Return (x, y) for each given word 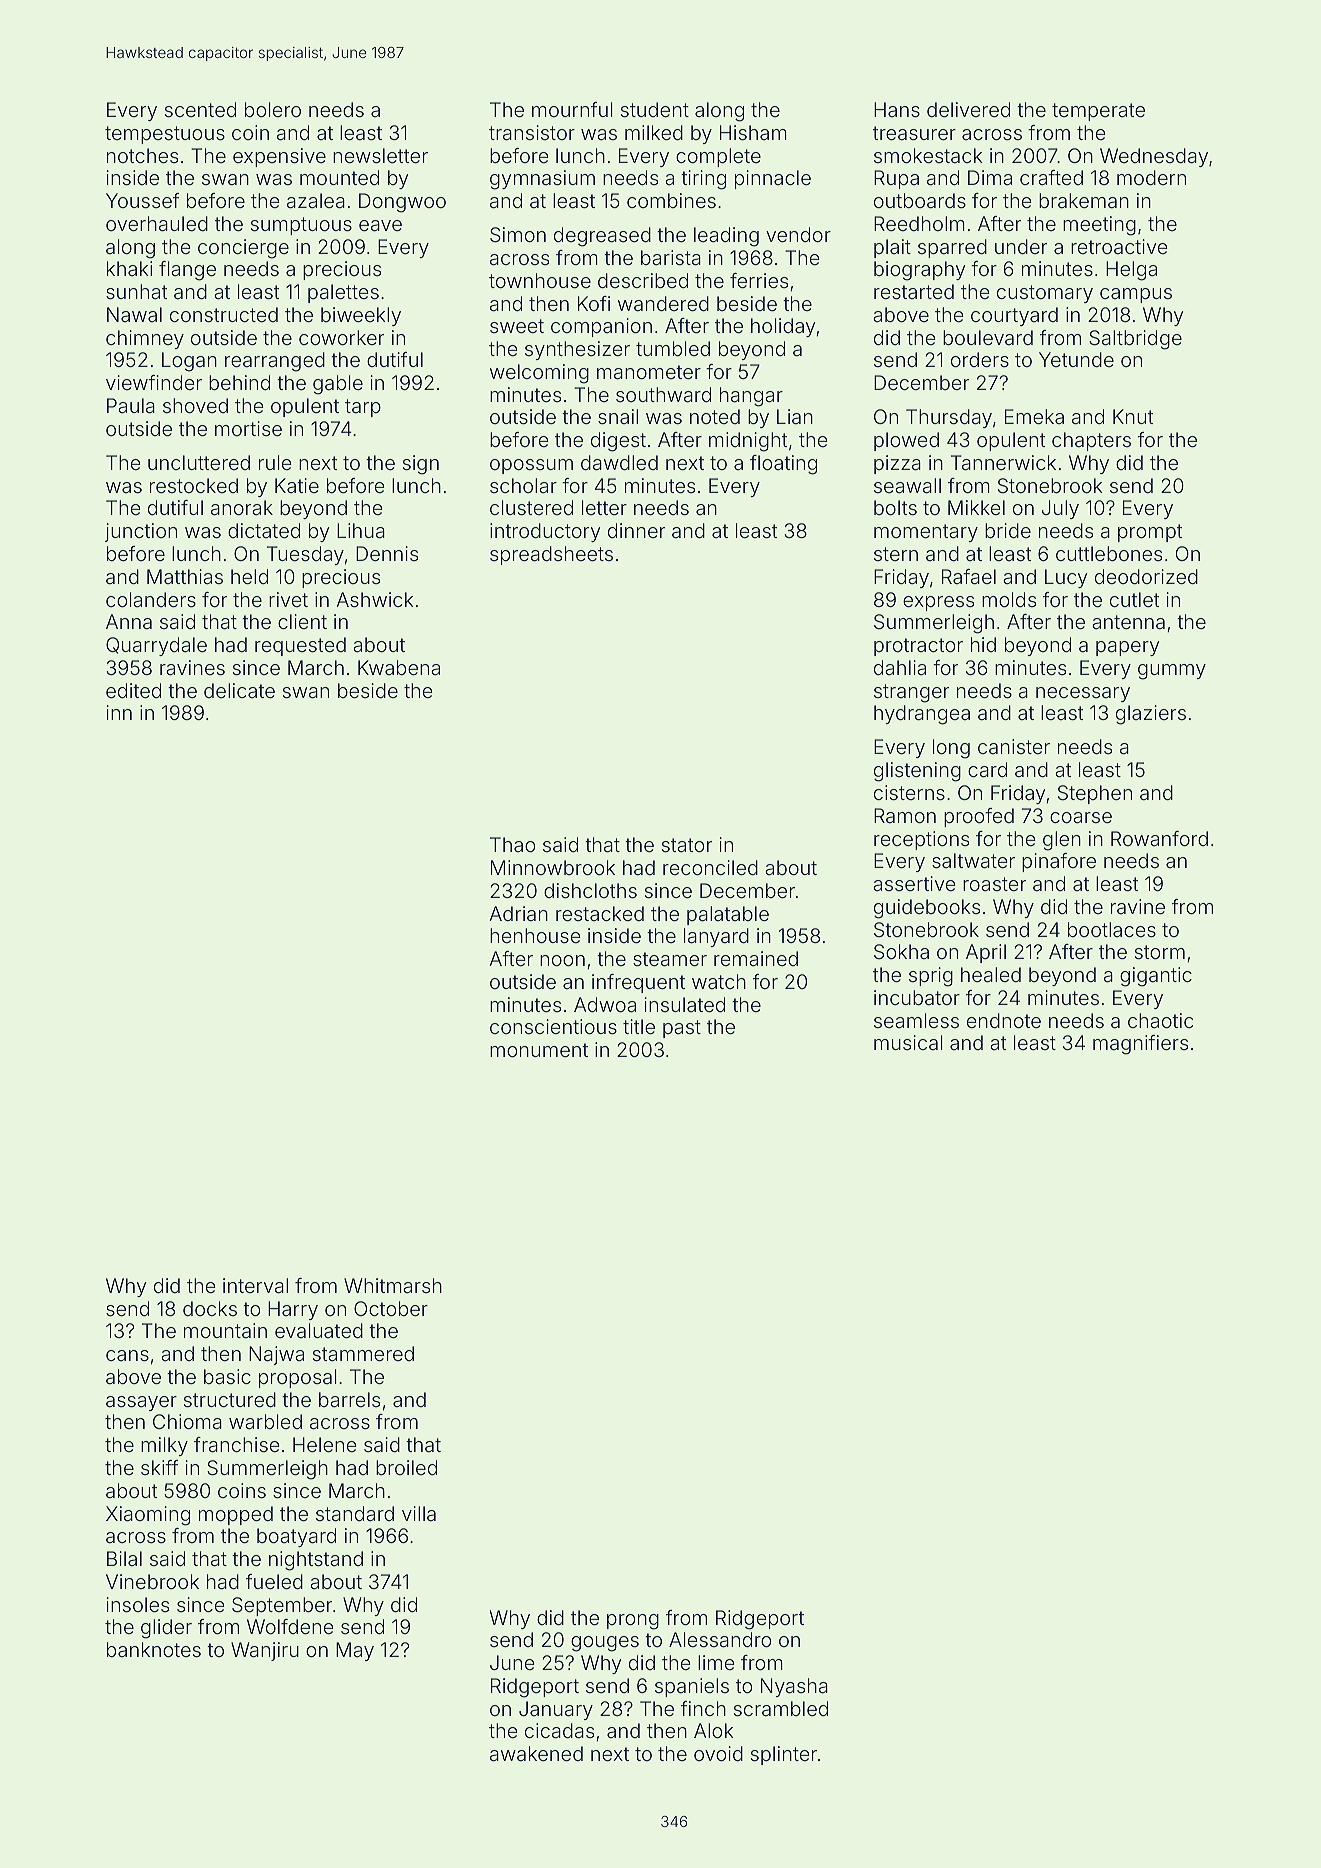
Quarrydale (156, 646)
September (282, 1606)
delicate (239, 690)
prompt (1150, 533)
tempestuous (165, 135)
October (391, 1308)
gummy (1172, 672)
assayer (141, 1403)
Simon (518, 234)
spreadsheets (551, 555)
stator (687, 845)
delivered (968, 109)
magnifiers (1140, 1045)
